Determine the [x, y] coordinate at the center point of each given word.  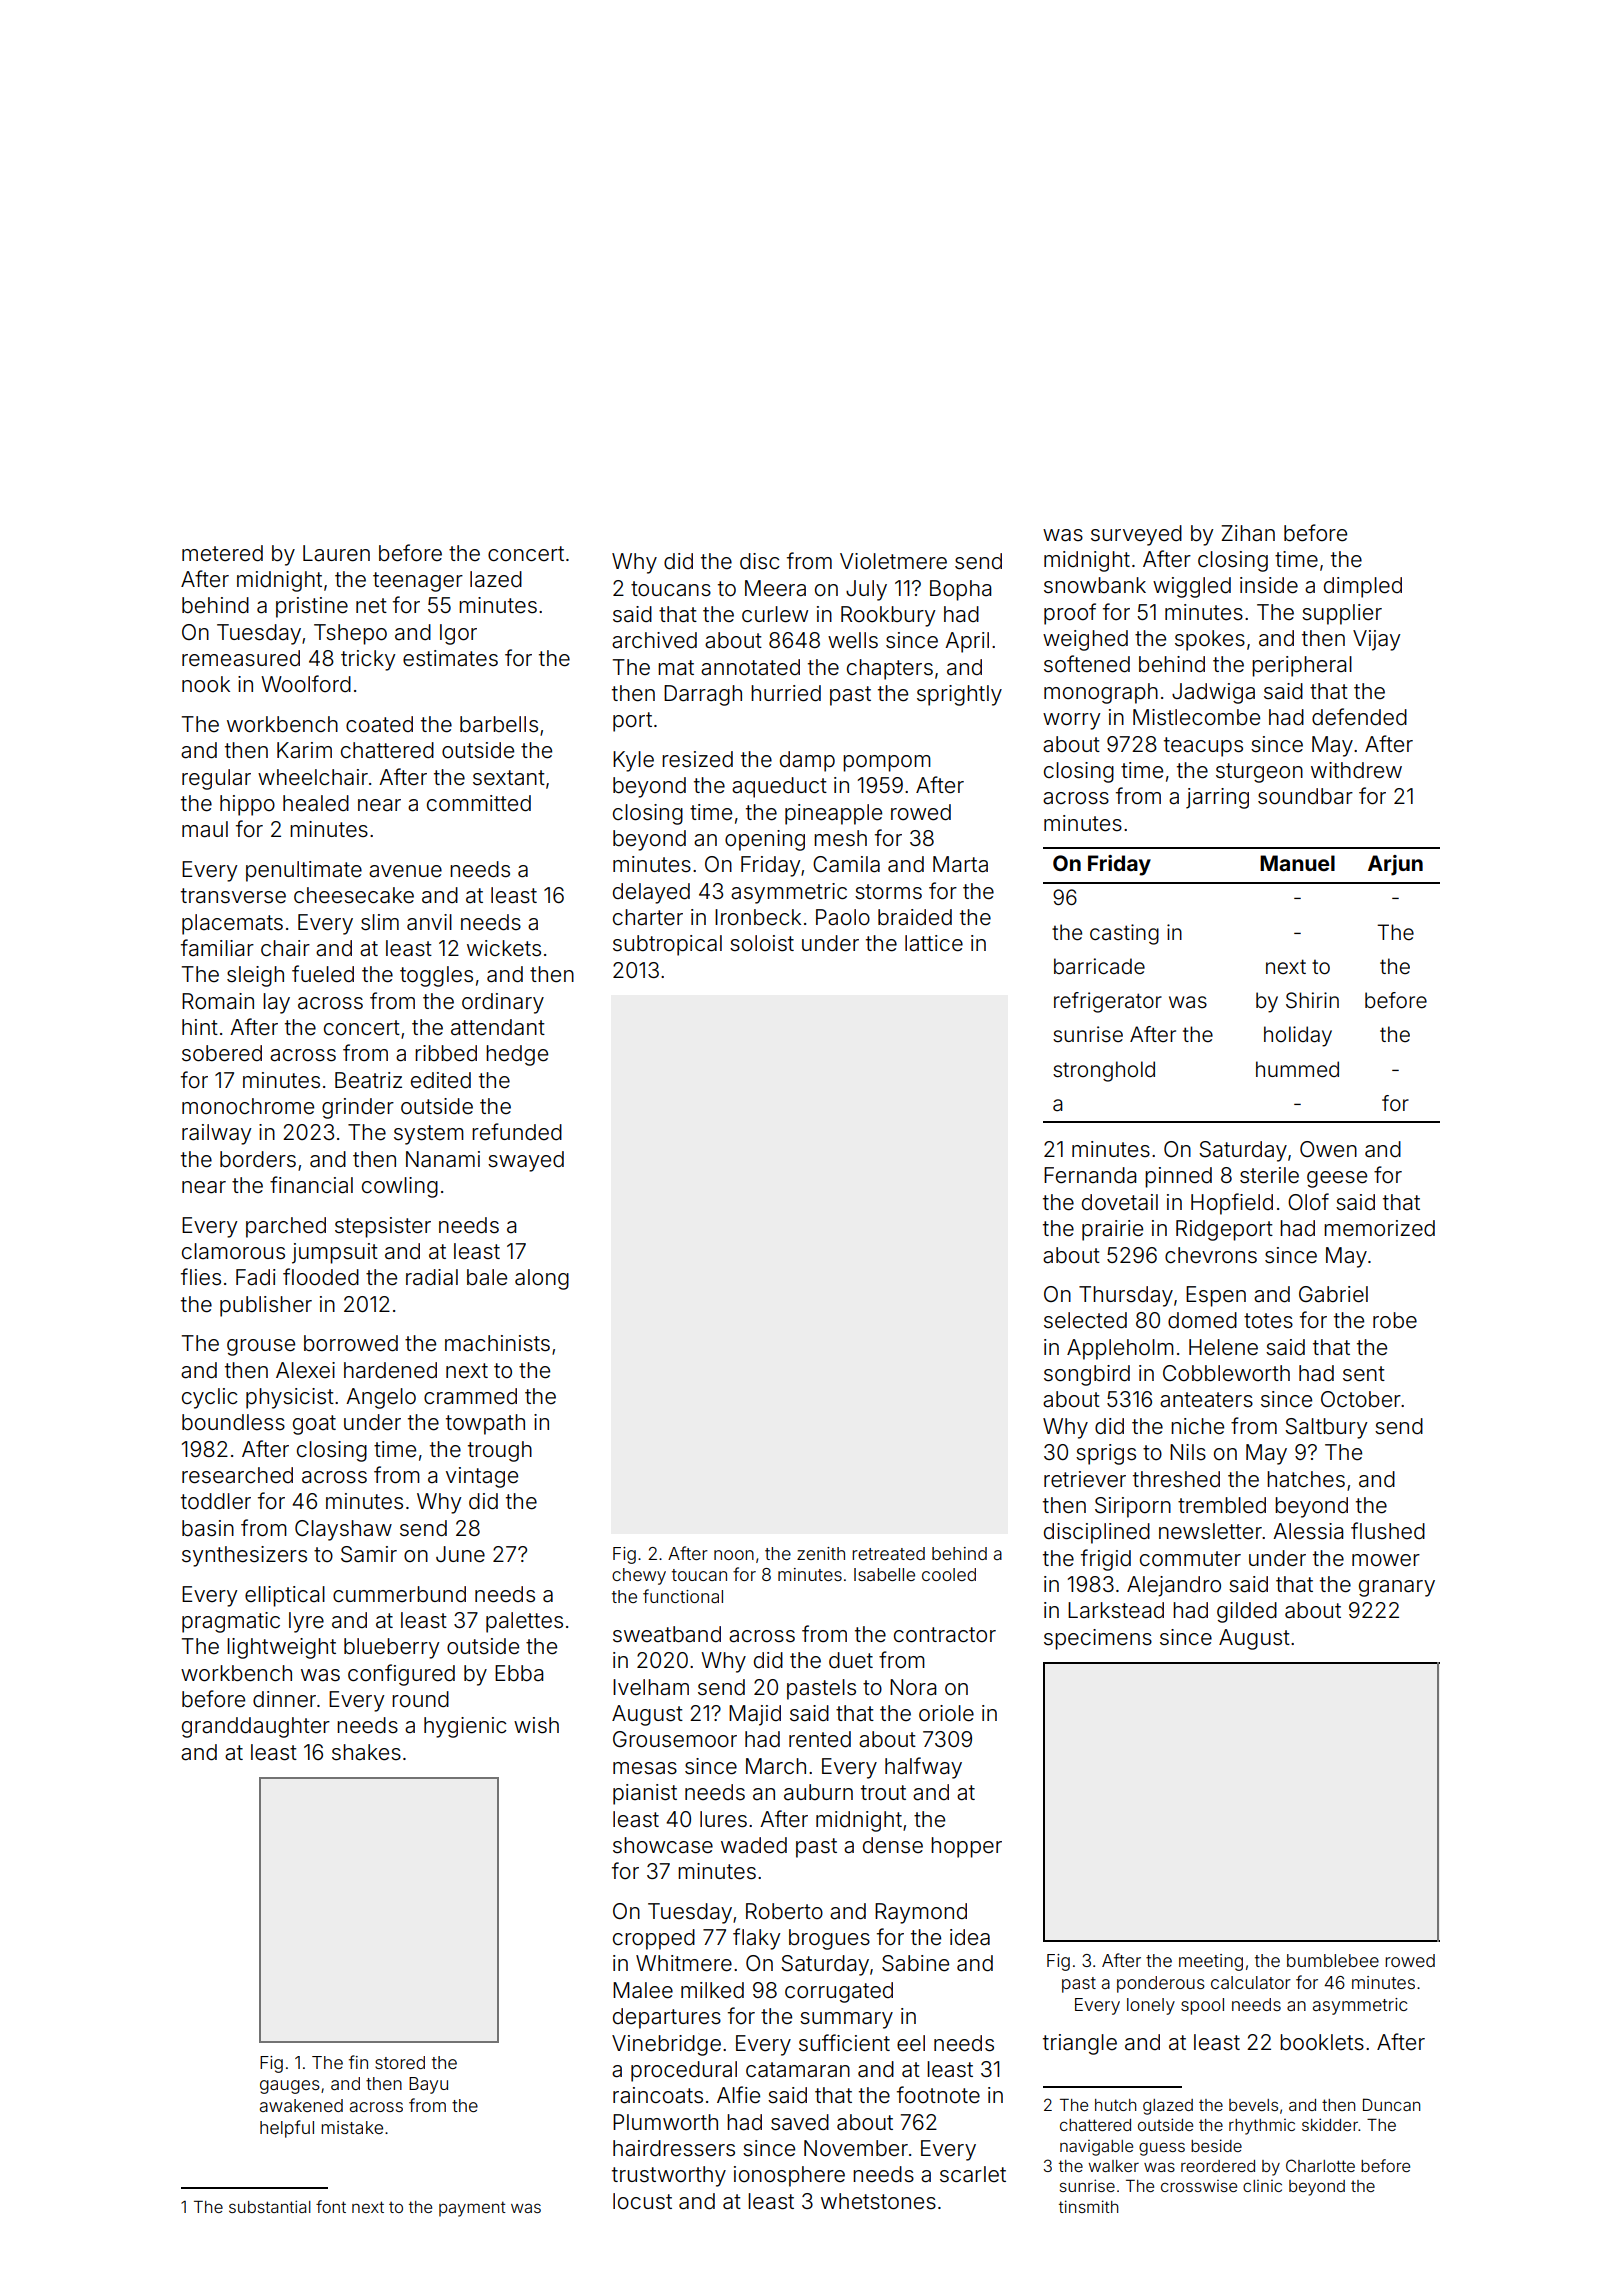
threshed [1176, 1479]
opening [765, 840]
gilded [1247, 1612]
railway [216, 1134]
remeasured [241, 658]
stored [400, 2062]
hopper [966, 1847]
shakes [366, 1752]
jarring [1217, 798]
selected [1085, 1320]
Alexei [305, 1370]
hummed [1297, 1069]
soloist [762, 943]
